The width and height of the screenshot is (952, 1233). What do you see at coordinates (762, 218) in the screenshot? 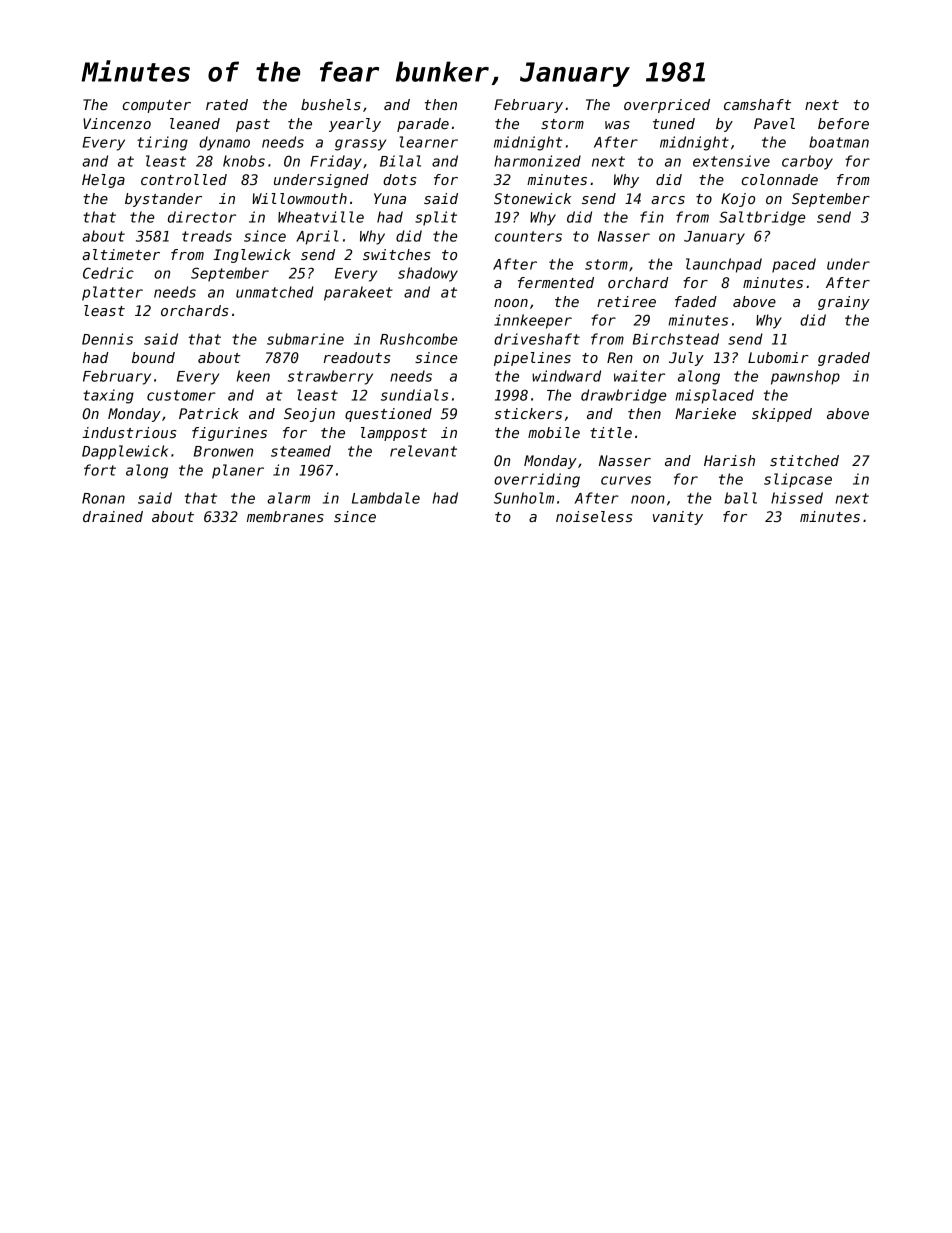
I see `Saltbridge` at bounding box center [762, 218].
